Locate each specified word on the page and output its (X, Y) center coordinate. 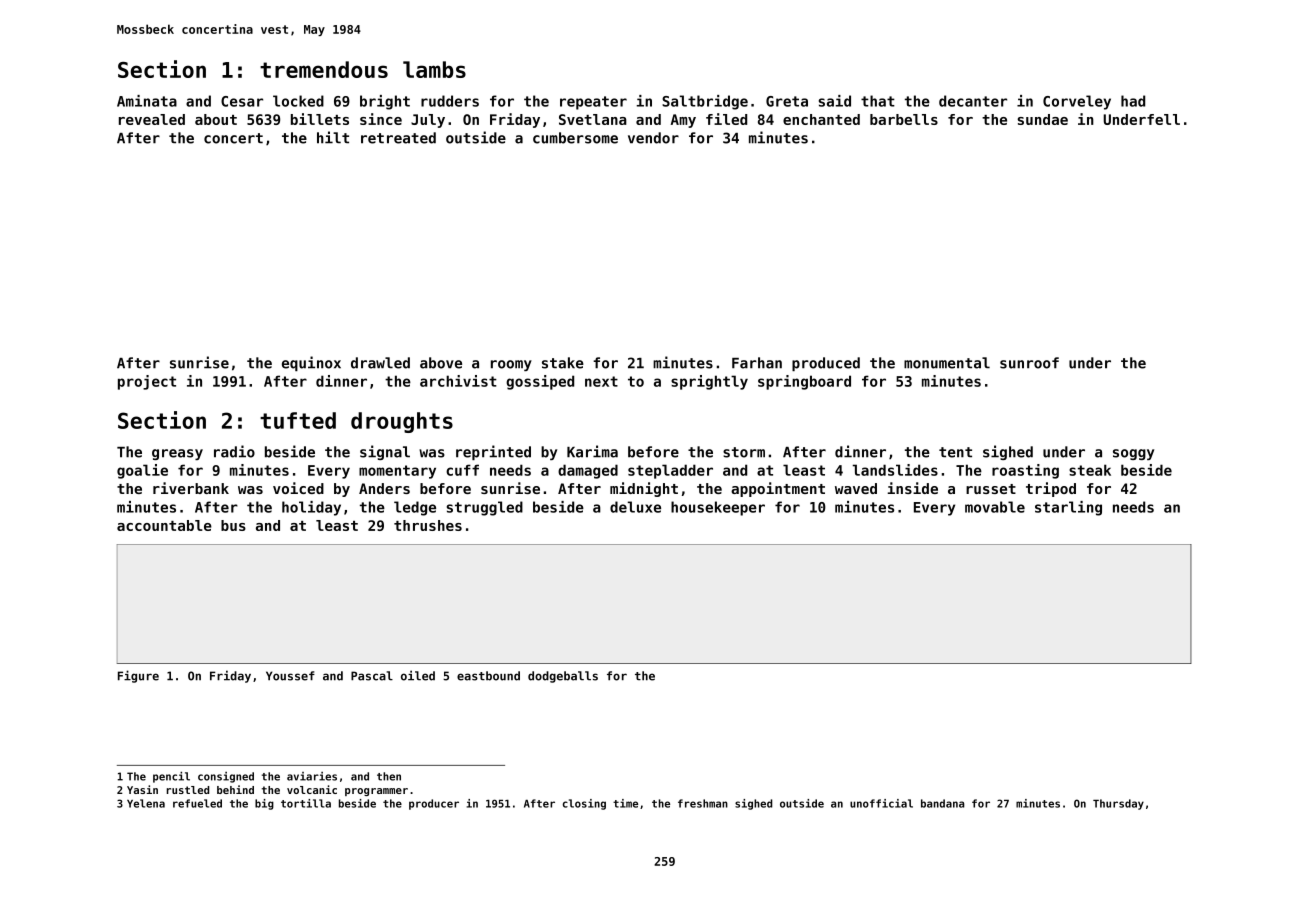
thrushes (428, 525)
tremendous (324, 69)
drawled (380, 363)
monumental (947, 363)
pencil (171, 777)
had (1133, 101)
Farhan (757, 363)
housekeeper (718, 508)
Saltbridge (705, 102)
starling (1068, 508)
